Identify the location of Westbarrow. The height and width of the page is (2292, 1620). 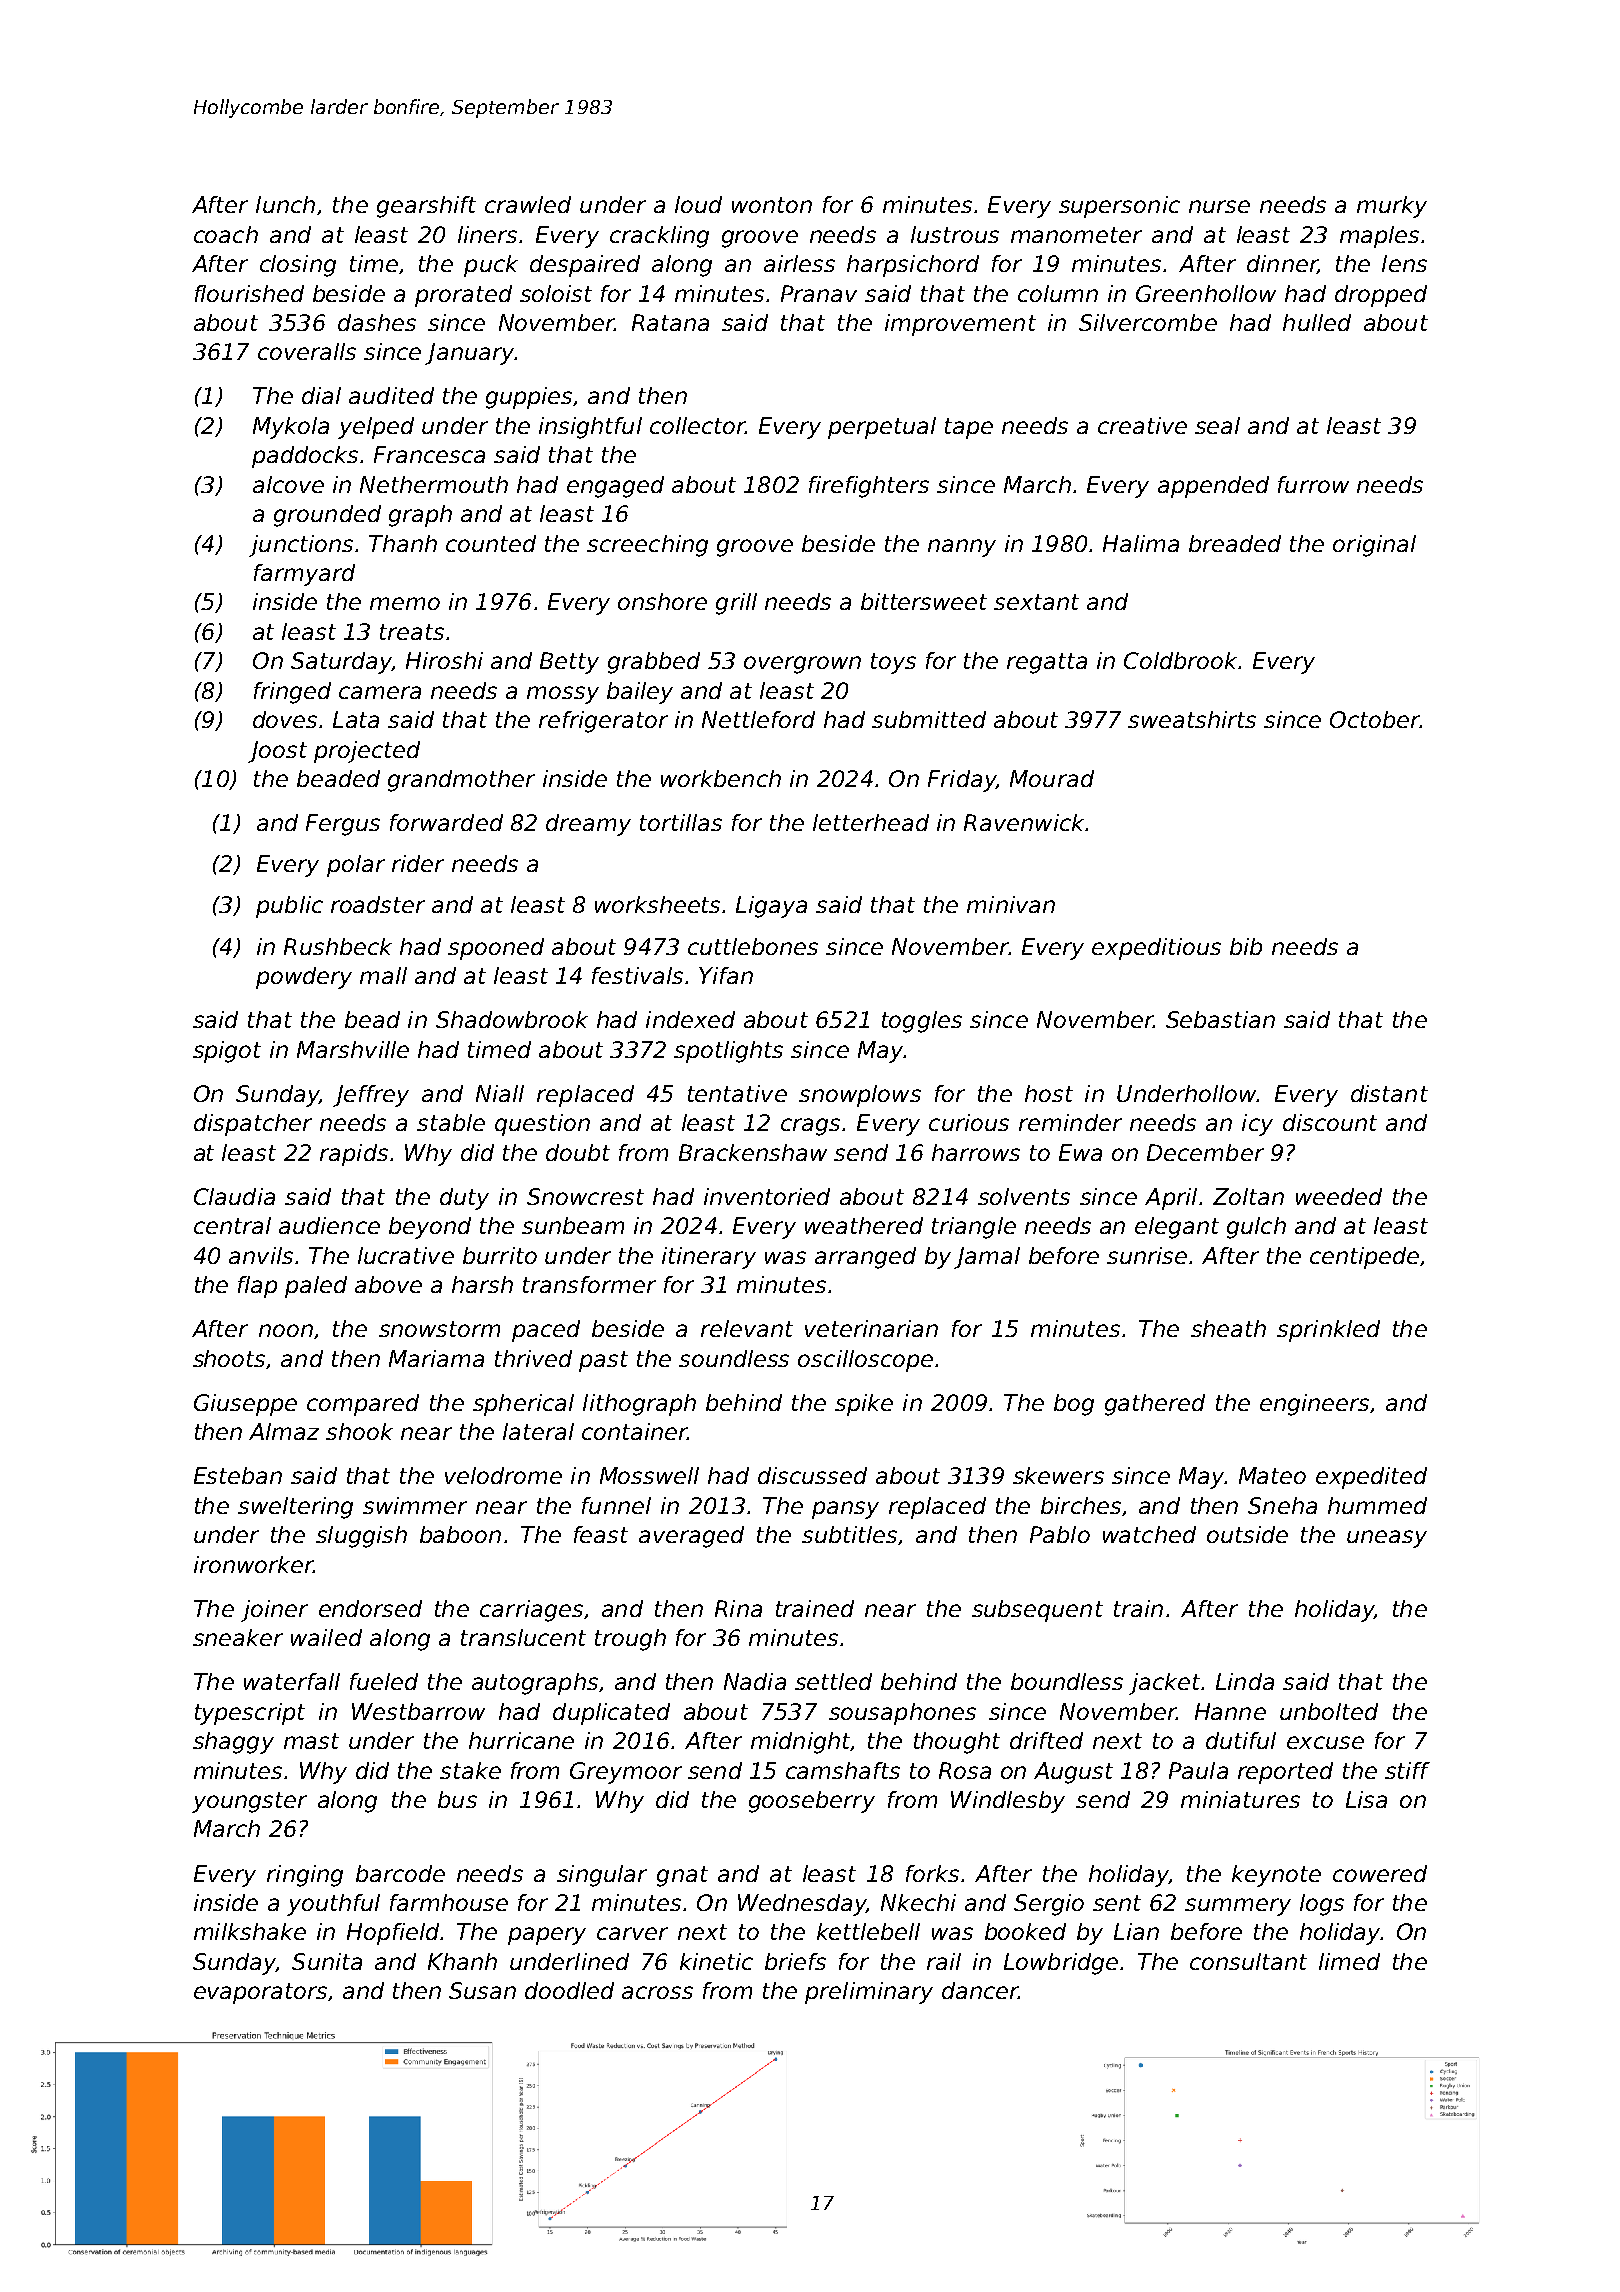
(418, 1711).
